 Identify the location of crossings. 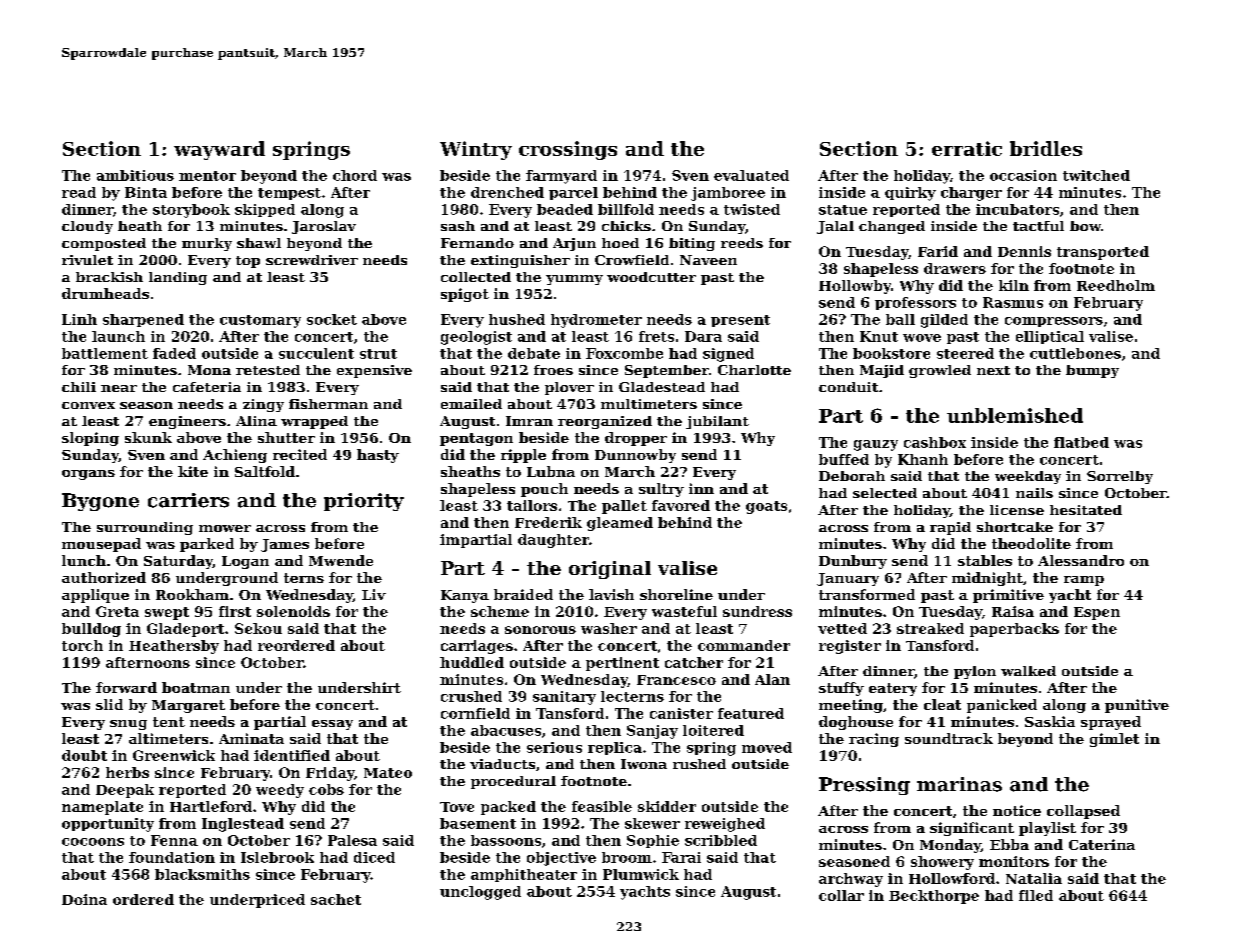
(568, 150).
